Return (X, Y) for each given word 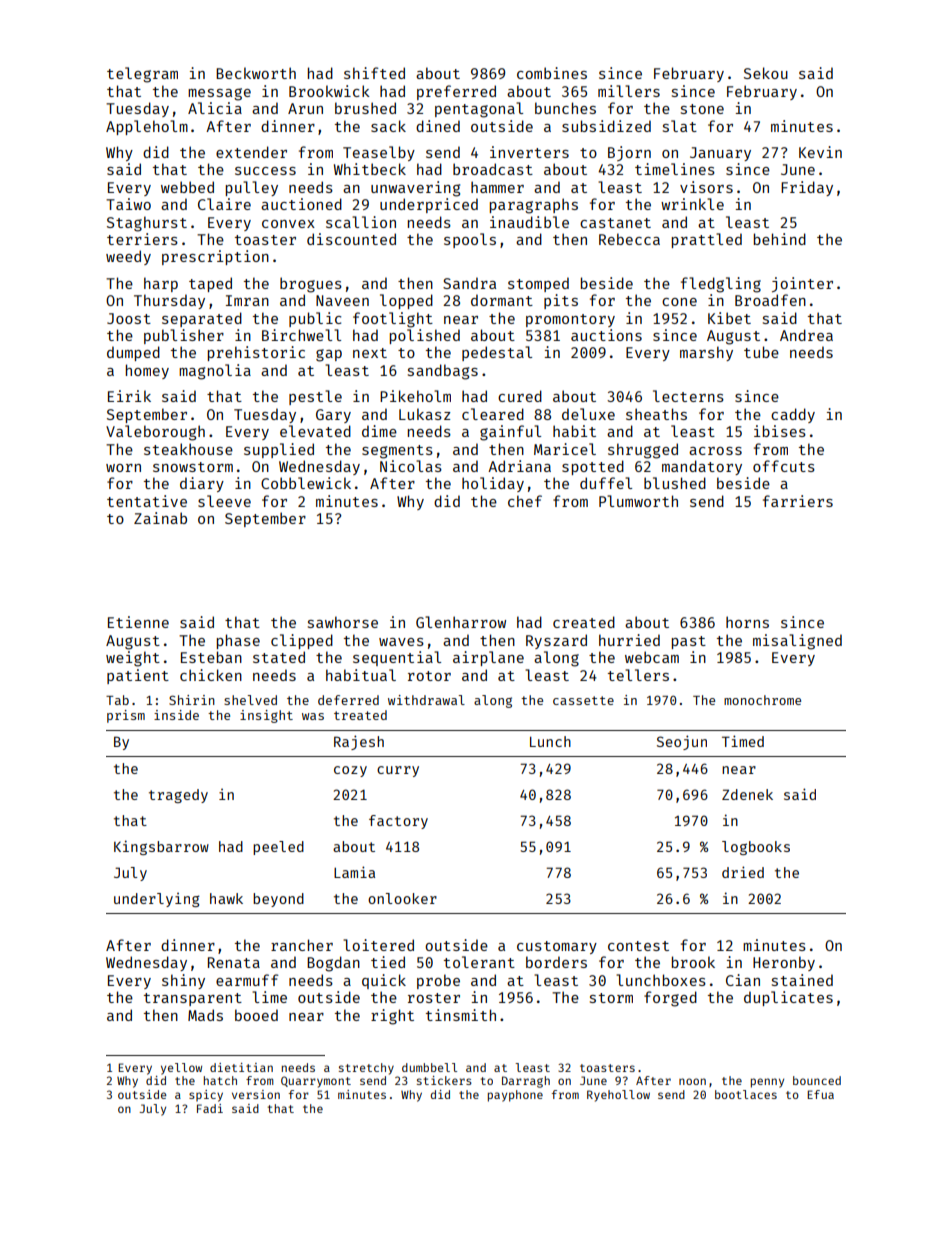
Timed (743, 741)
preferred (456, 92)
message (219, 94)
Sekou (766, 73)
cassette (583, 700)
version (256, 1094)
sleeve (224, 501)
